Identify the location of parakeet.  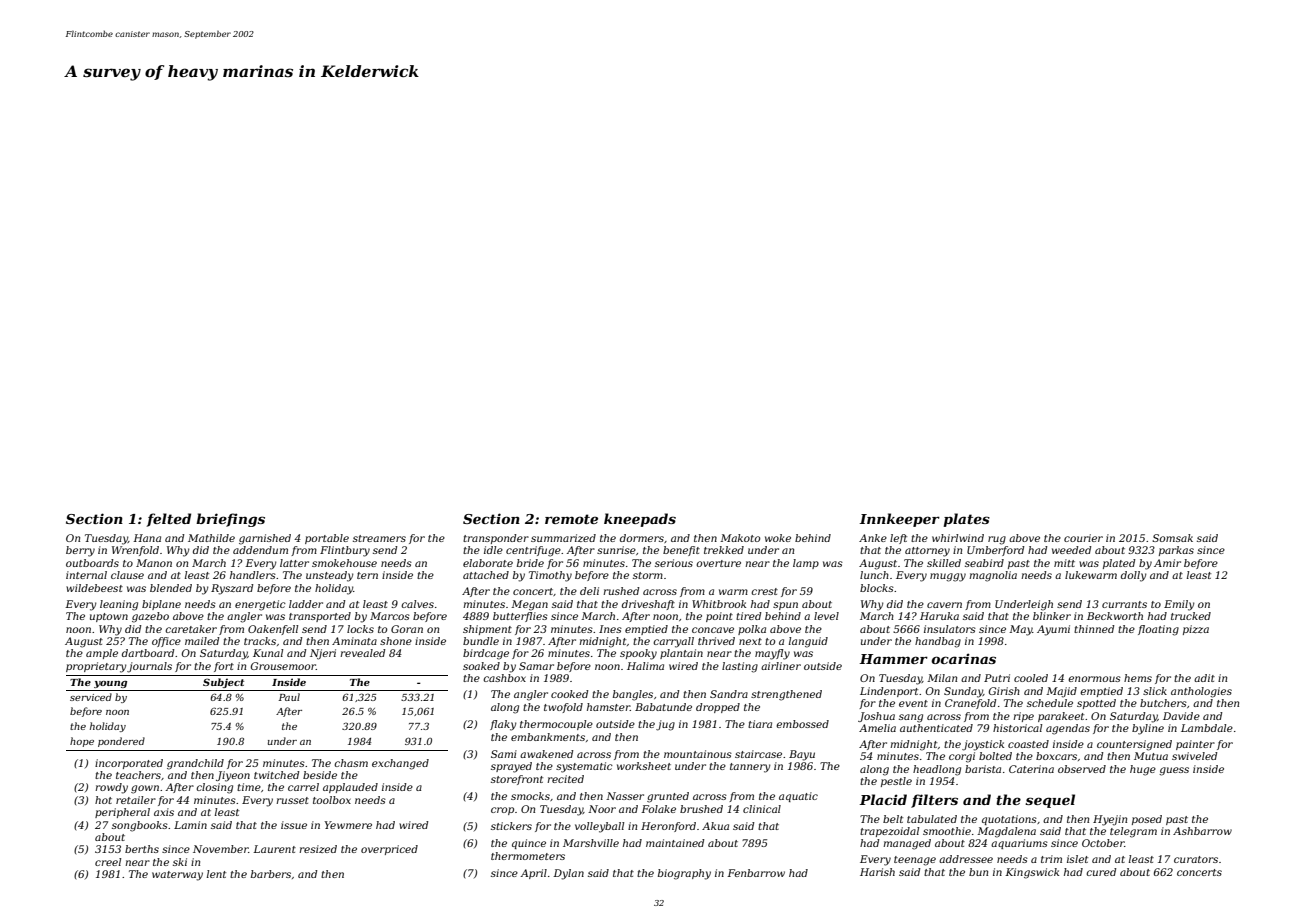
(1061, 717).
